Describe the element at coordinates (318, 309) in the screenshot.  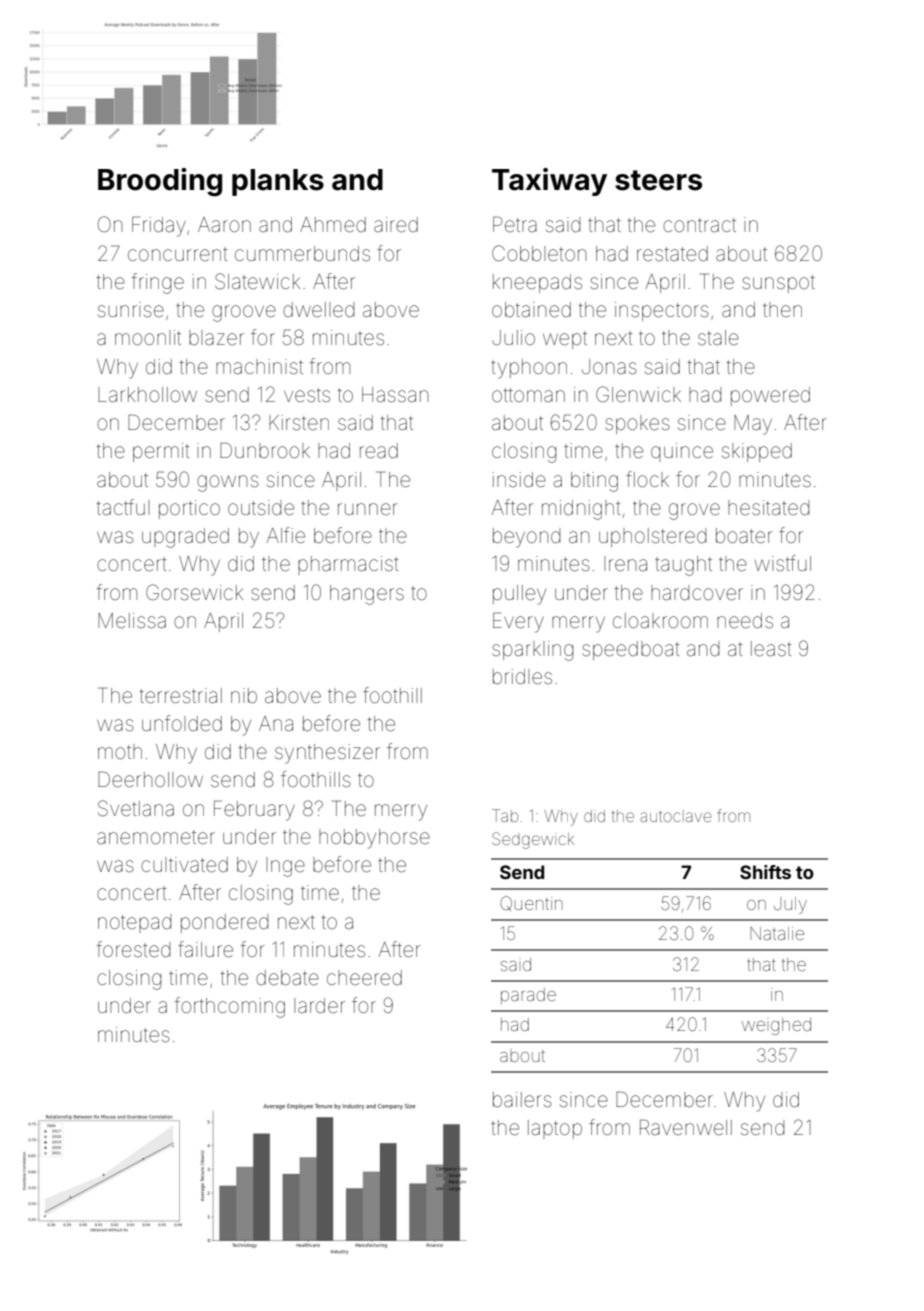
I see `dwelled` at that location.
